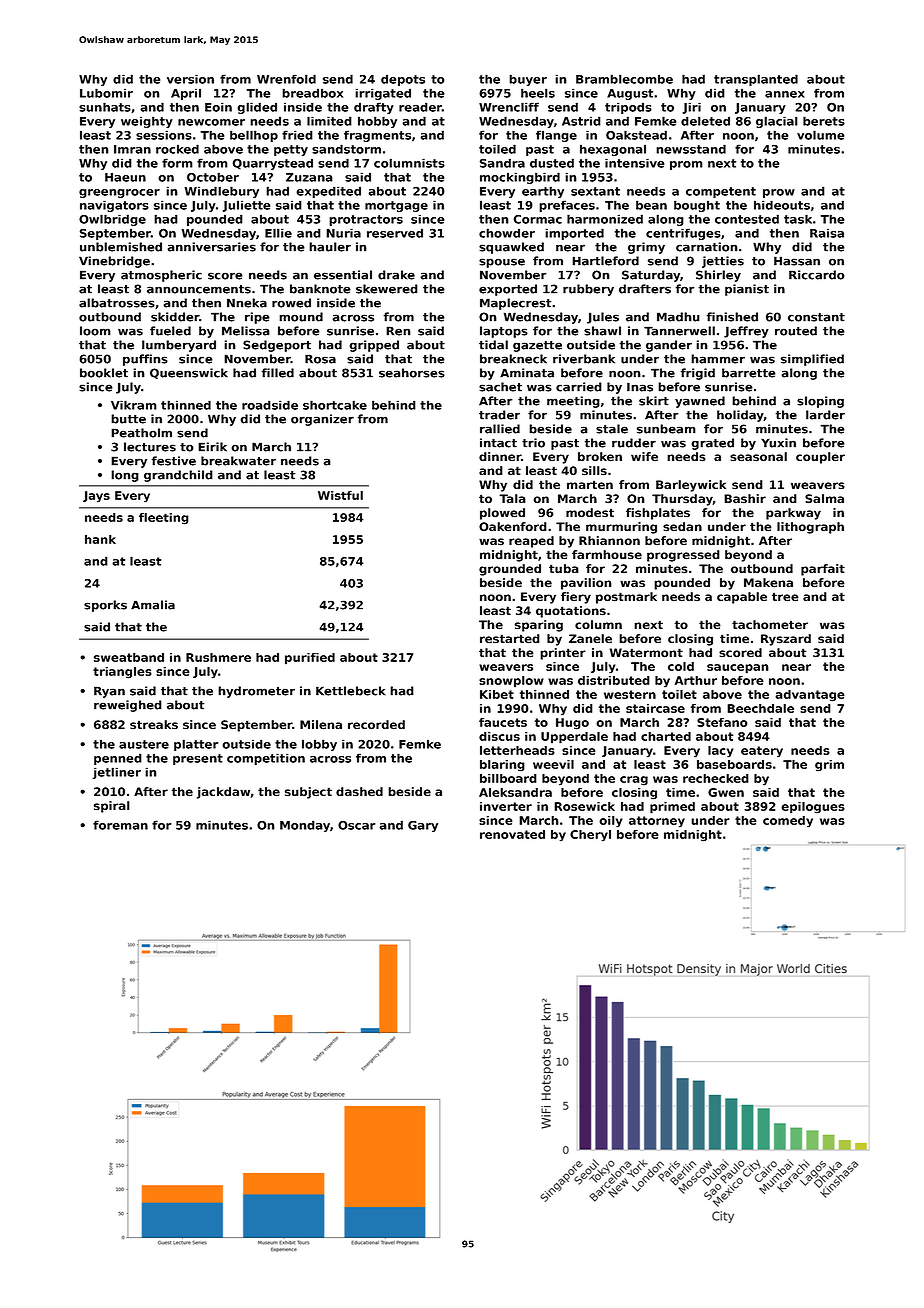  I want to click on buyer, so click(528, 80).
